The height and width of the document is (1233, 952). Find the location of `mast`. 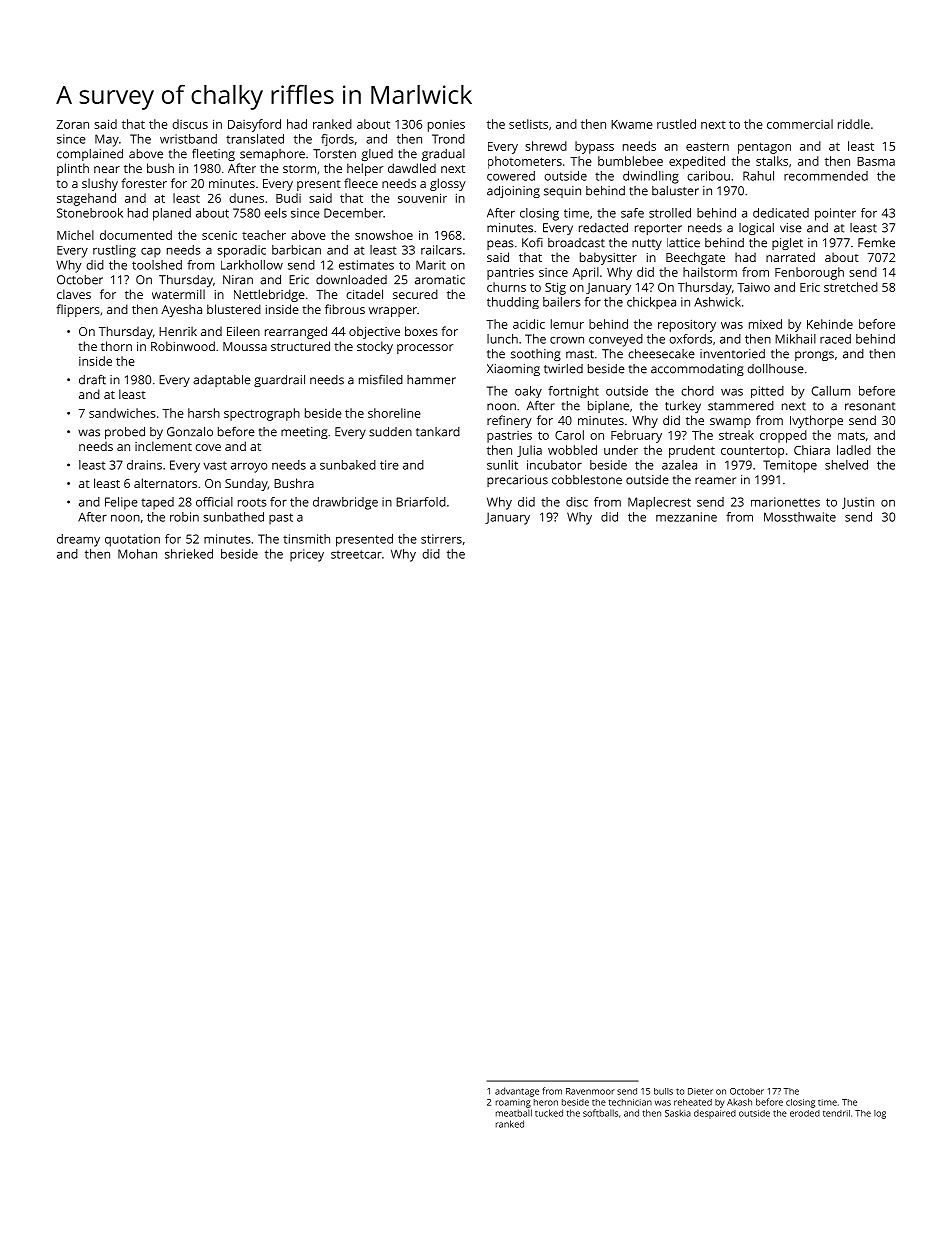

mast is located at coordinates (580, 354).
